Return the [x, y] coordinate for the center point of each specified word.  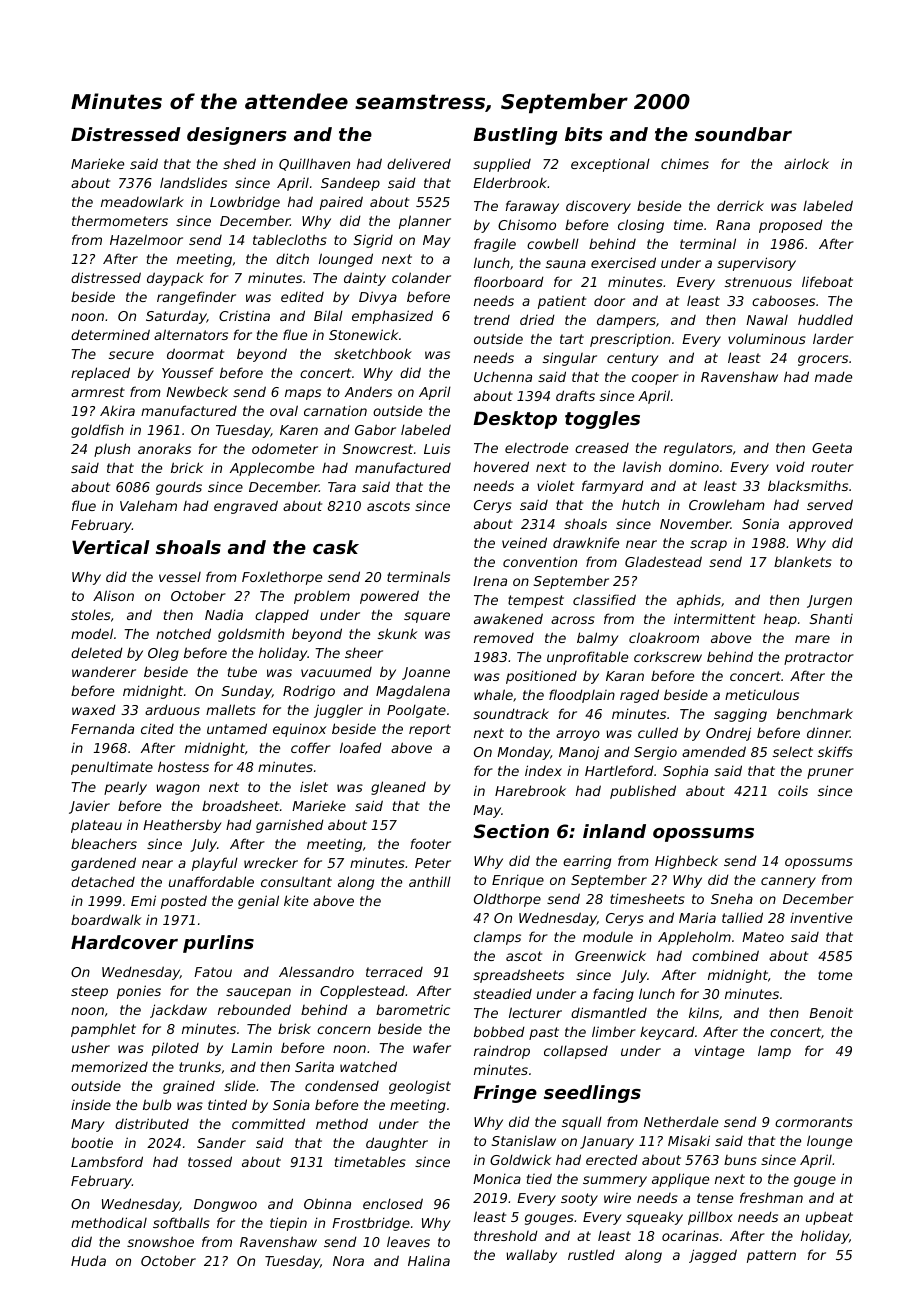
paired [341, 203]
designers [237, 136]
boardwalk [106, 919]
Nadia [224, 614]
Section [511, 831]
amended [714, 751]
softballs [181, 1222]
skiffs [835, 751]
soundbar [743, 134]
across [573, 620]
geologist [420, 1087]
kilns [704, 1012]
